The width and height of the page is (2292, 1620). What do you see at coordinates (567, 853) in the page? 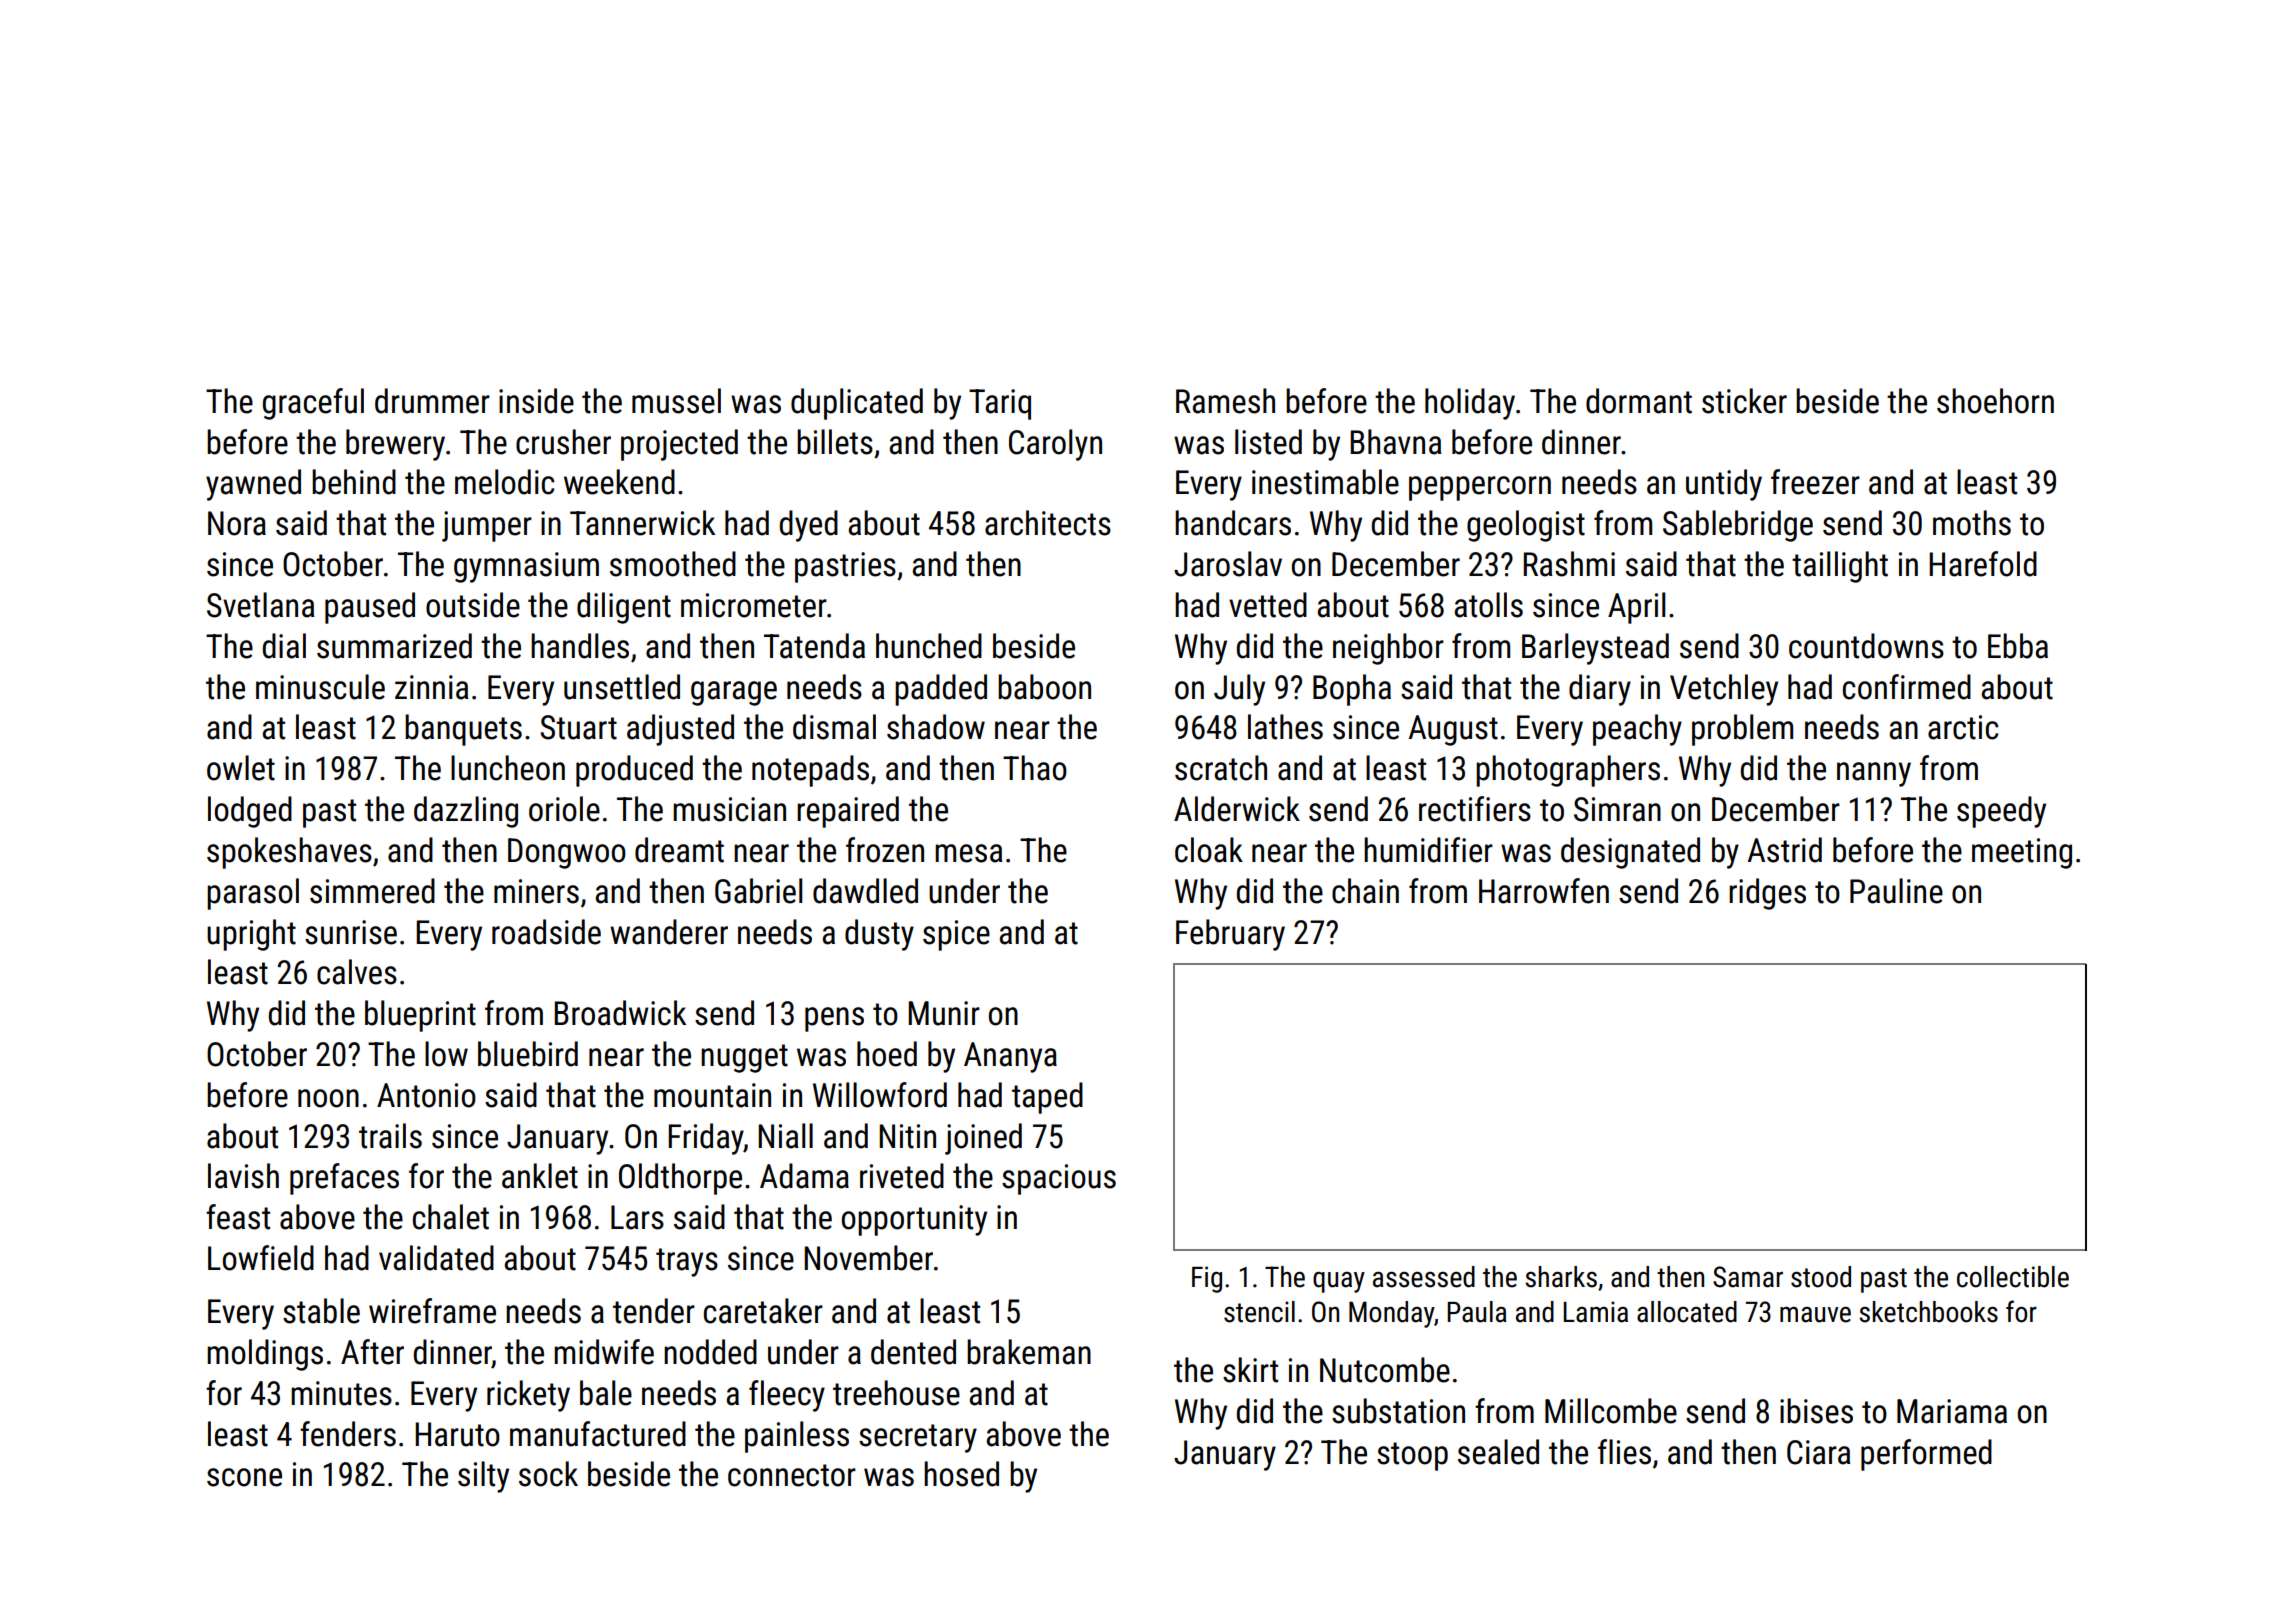
I see `Dongwoo` at bounding box center [567, 853].
